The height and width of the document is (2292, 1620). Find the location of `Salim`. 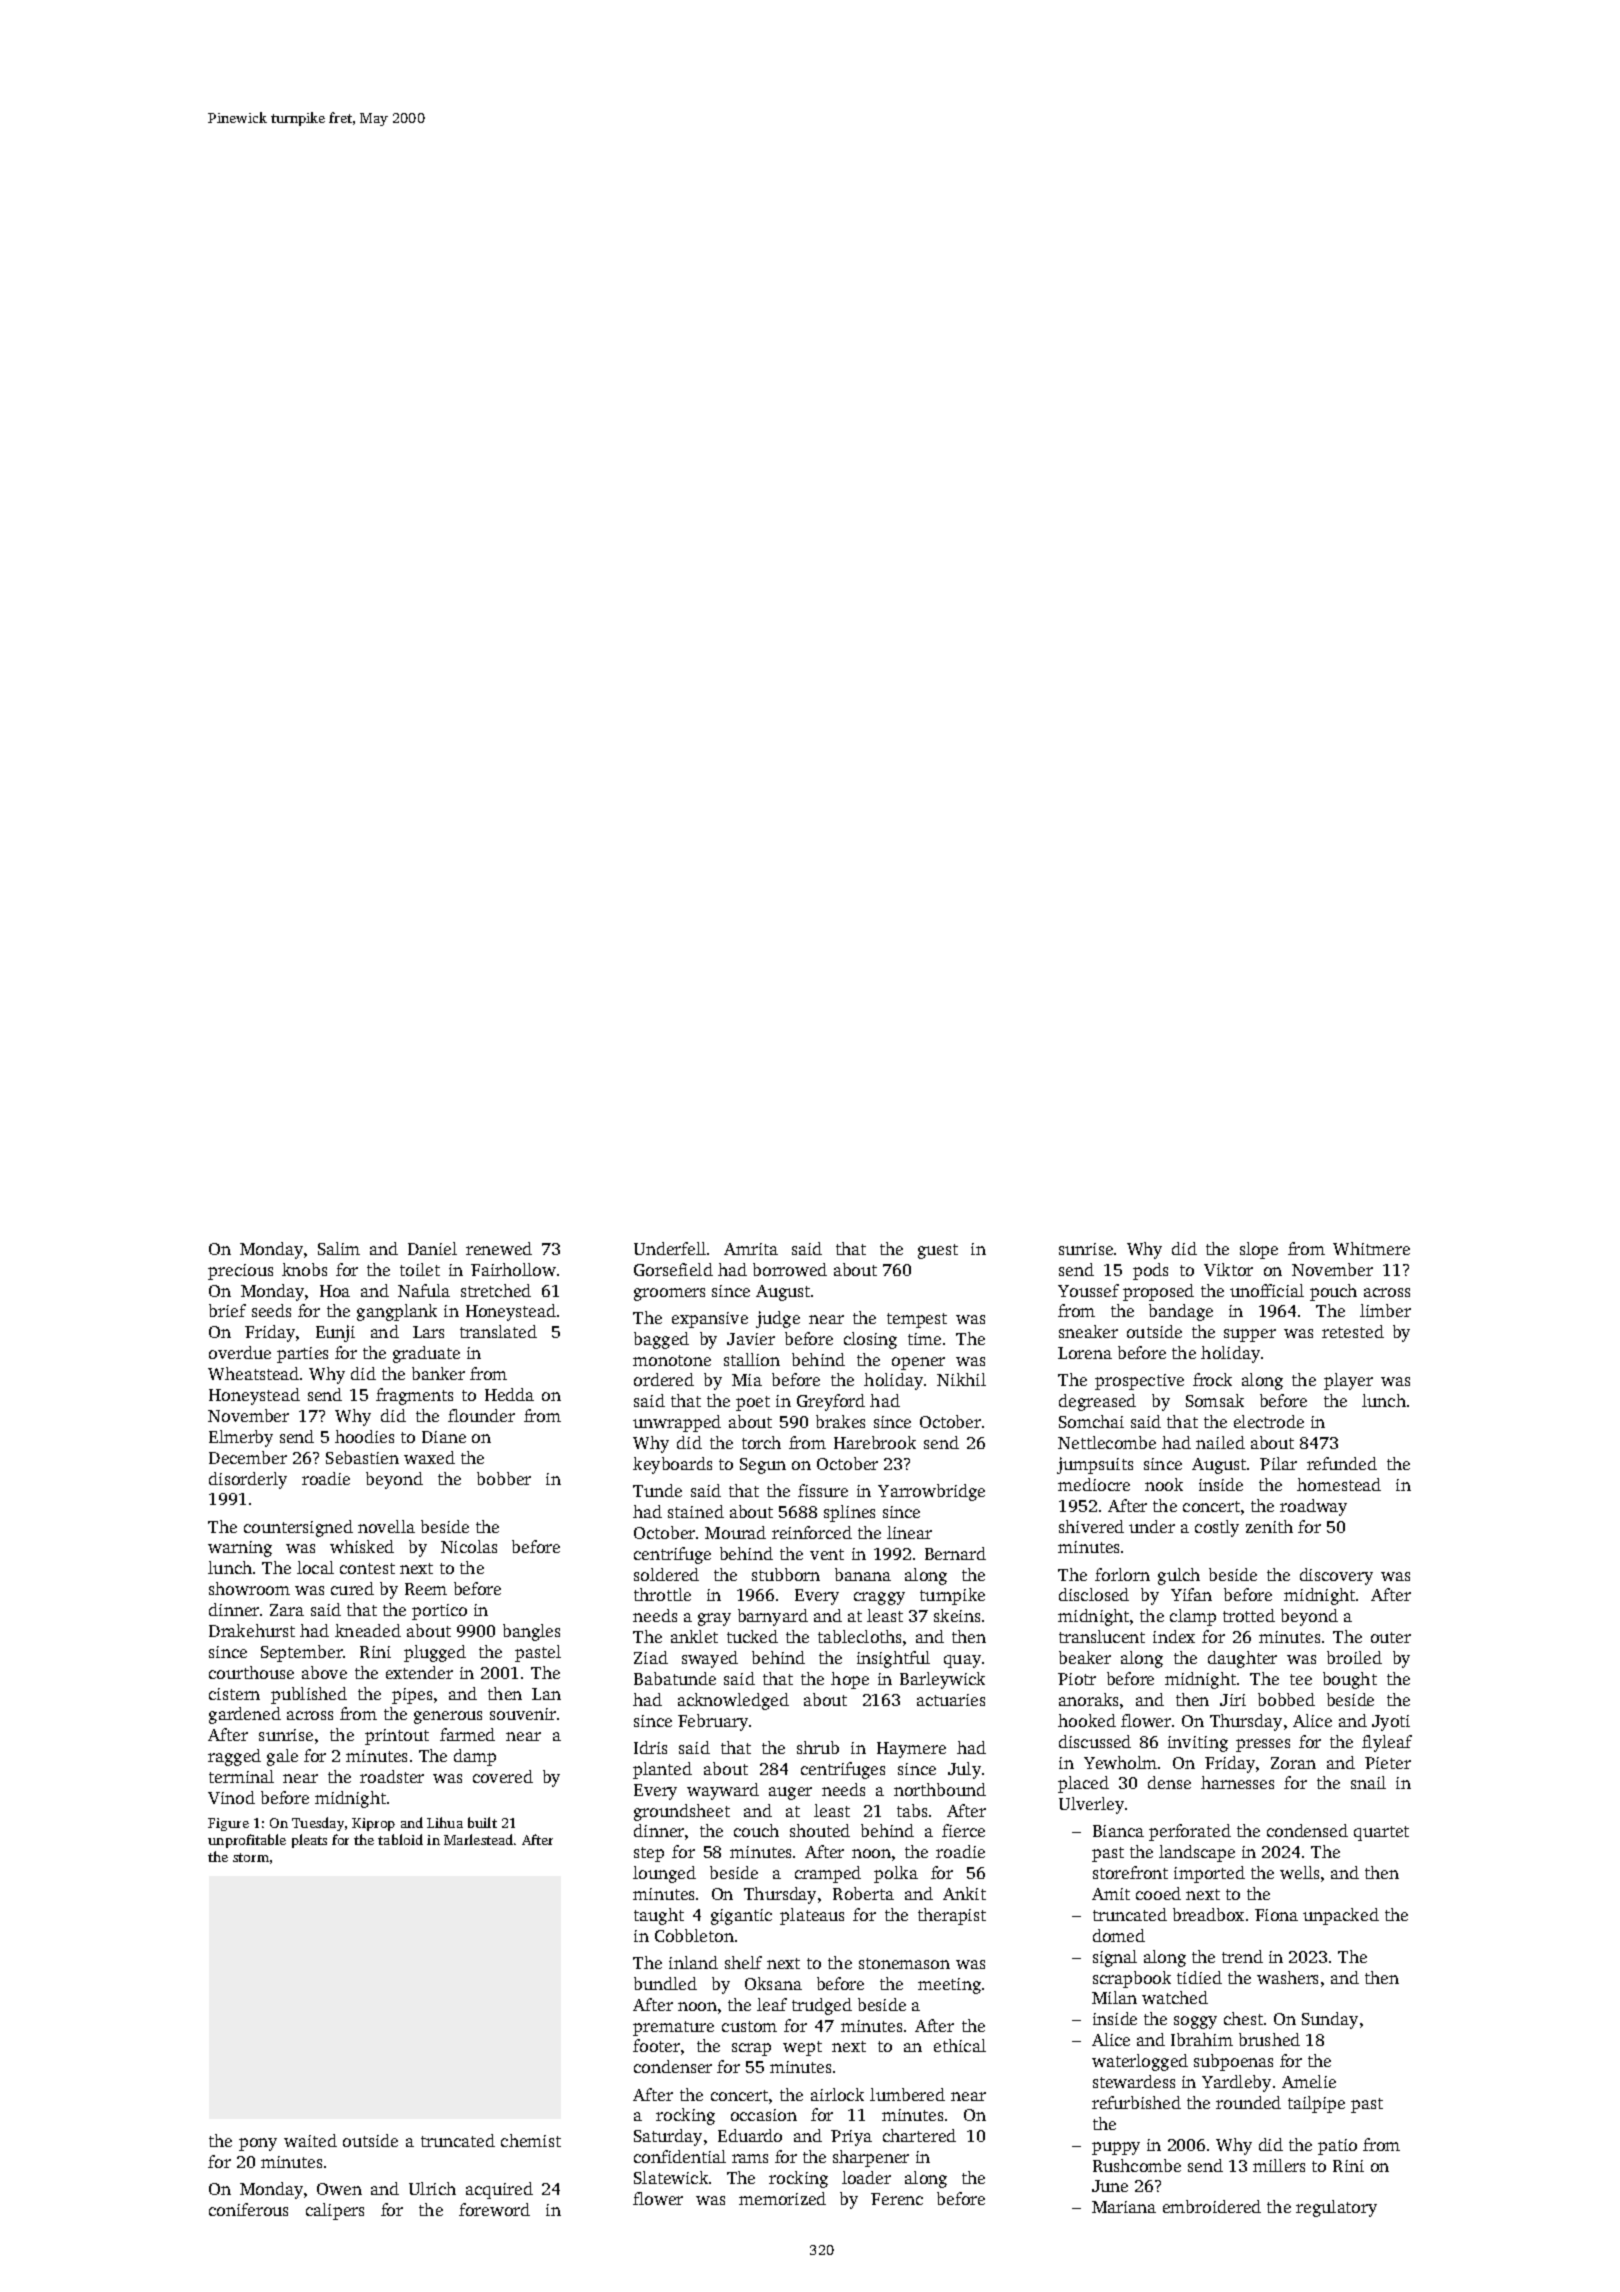

Salim is located at coordinates (339, 1248).
